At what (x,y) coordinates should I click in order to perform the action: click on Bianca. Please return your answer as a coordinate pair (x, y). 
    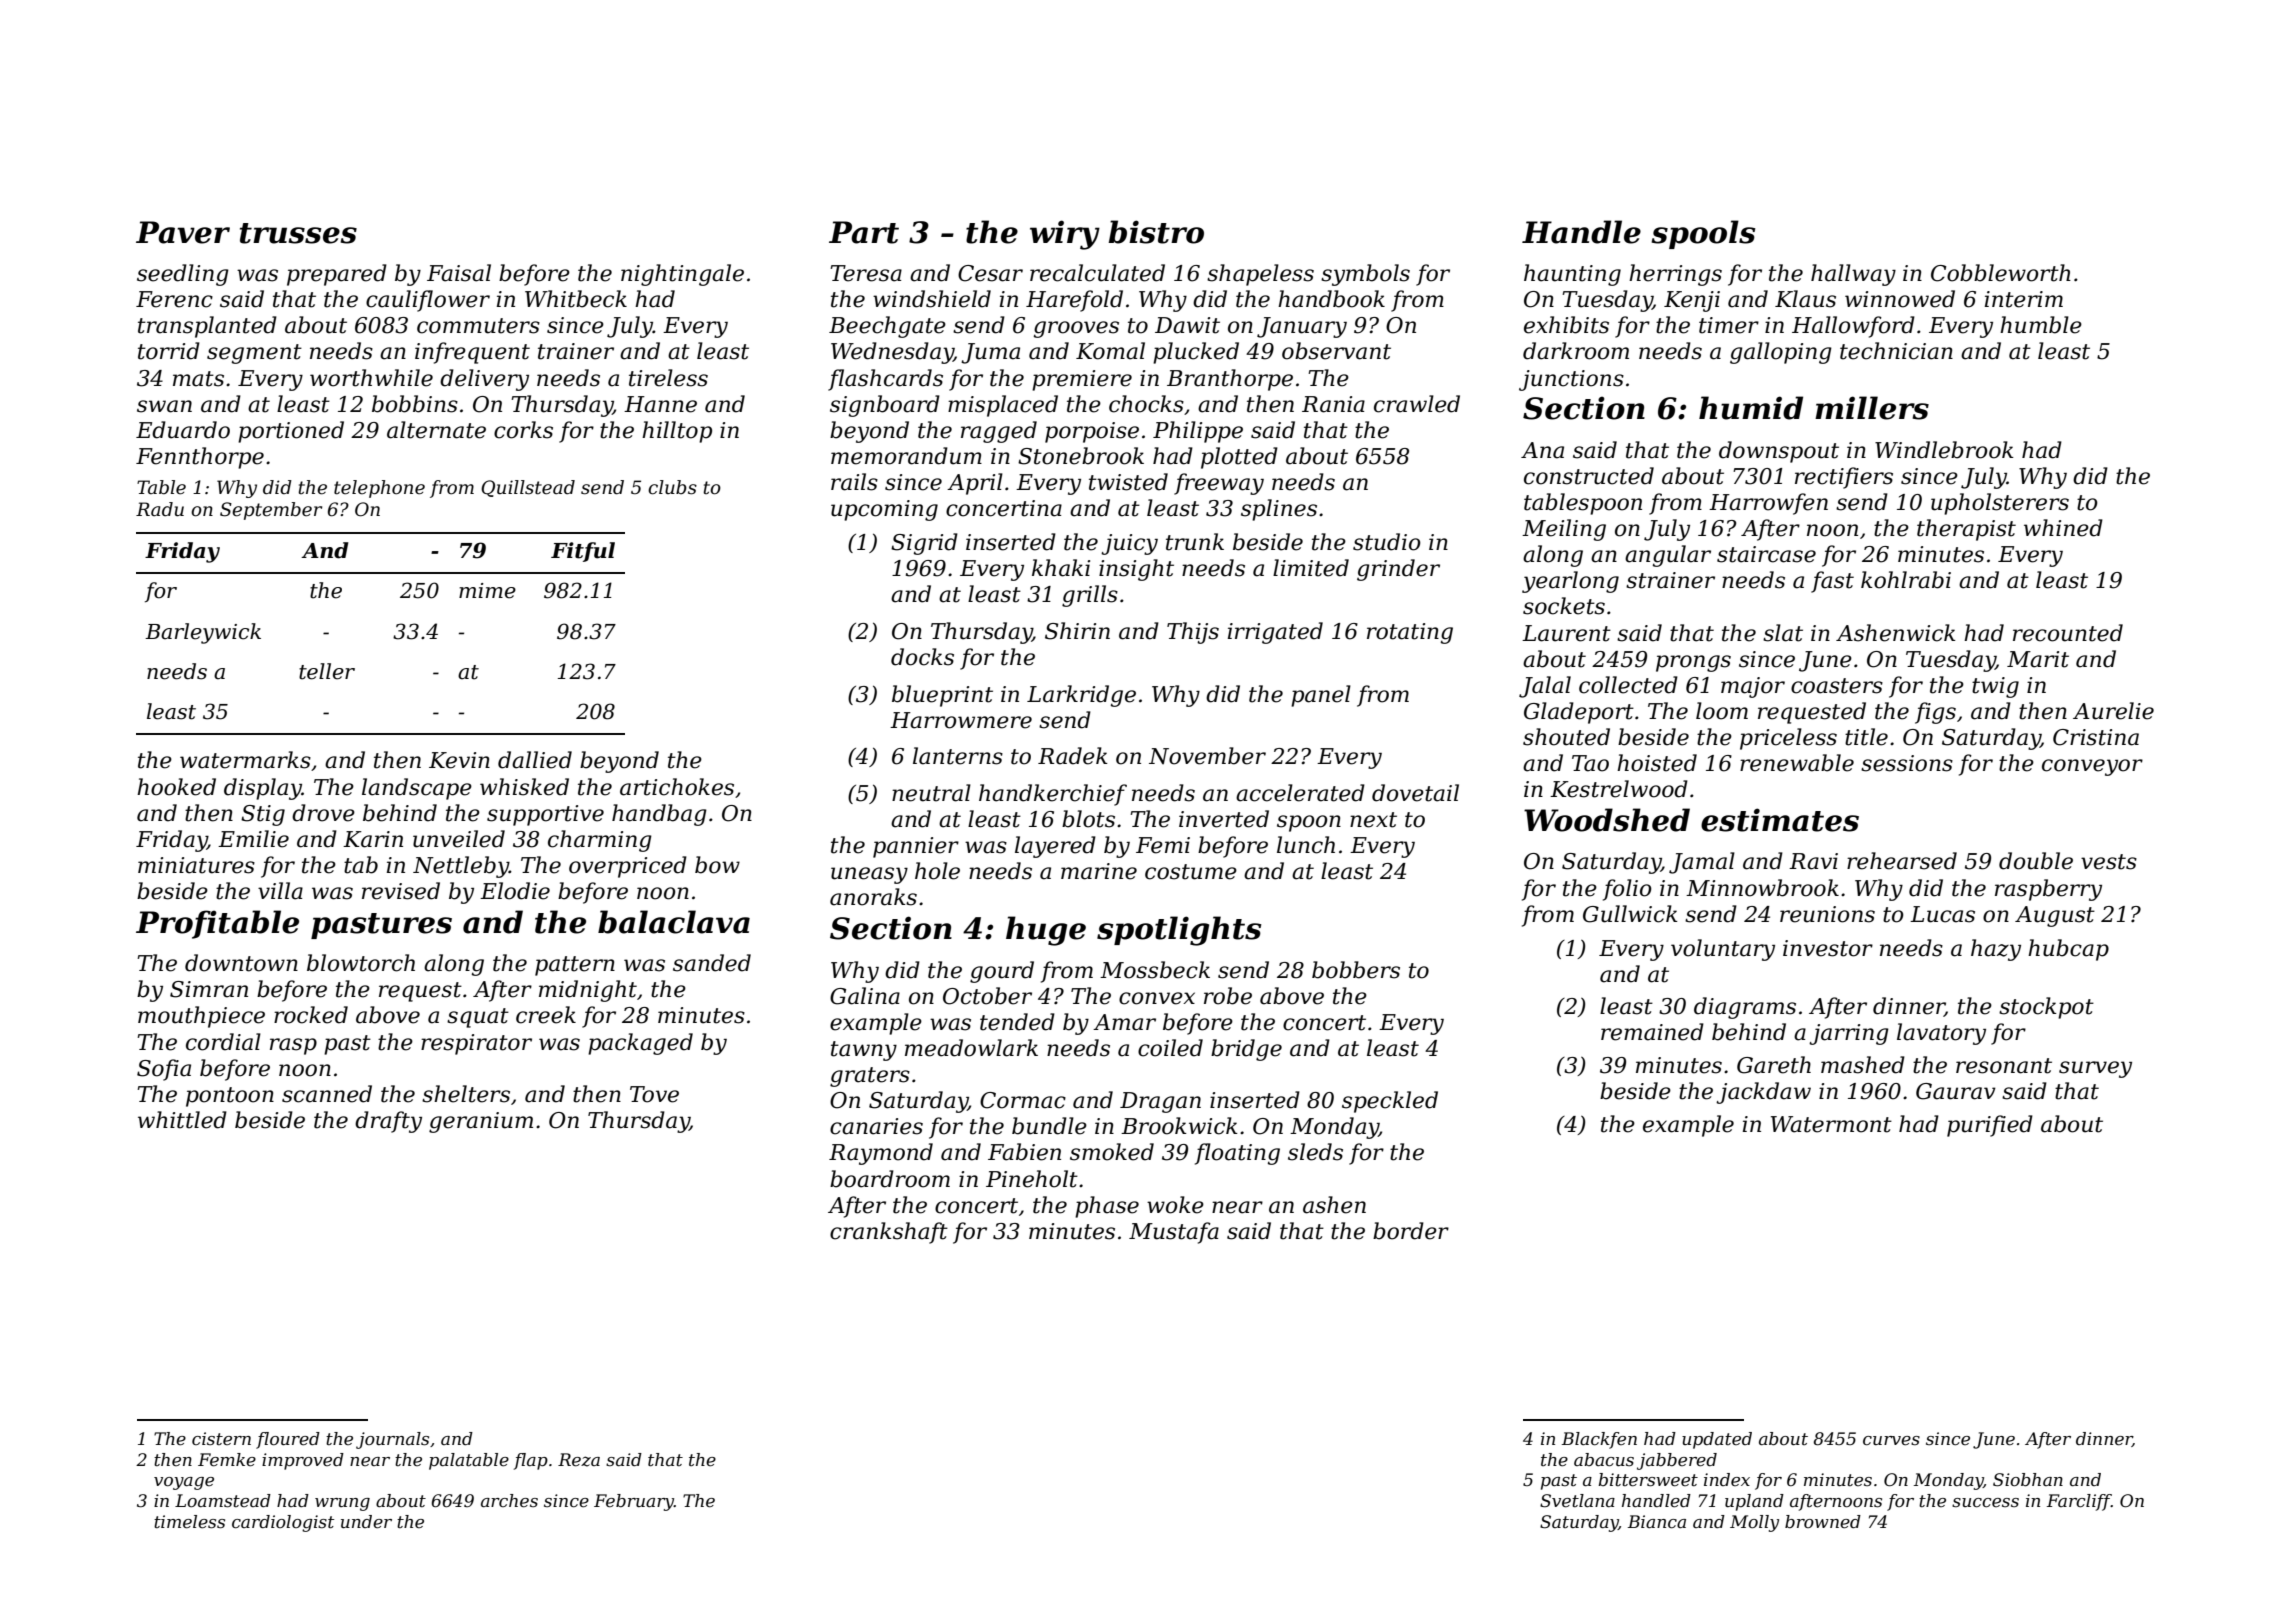
    Looking at the image, I should click on (1657, 1522).
